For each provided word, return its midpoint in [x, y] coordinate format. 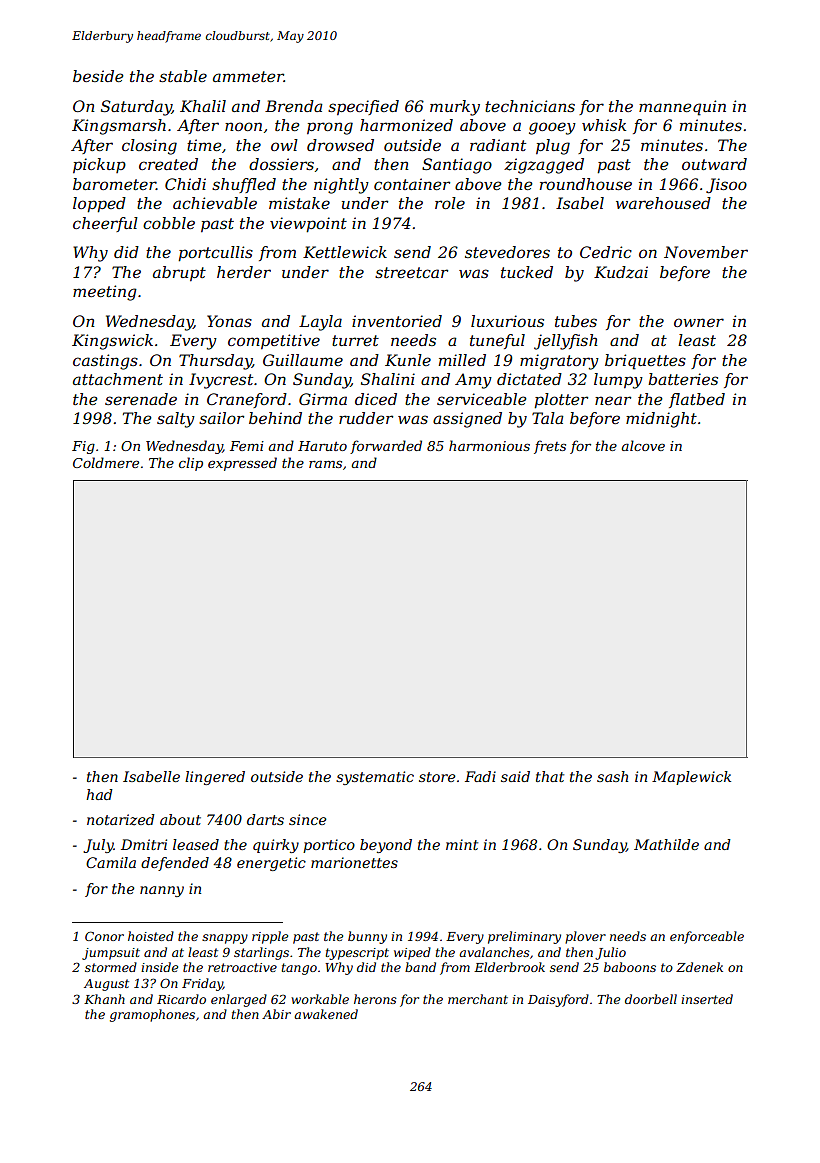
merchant [478, 999]
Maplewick [691, 778]
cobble [169, 223]
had [99, 794]
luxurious [507, 321]
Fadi [480, 776]
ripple [270, 937]
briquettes [645, 362]
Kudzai [621, 272]
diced [376, 399]
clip [191, 464]
